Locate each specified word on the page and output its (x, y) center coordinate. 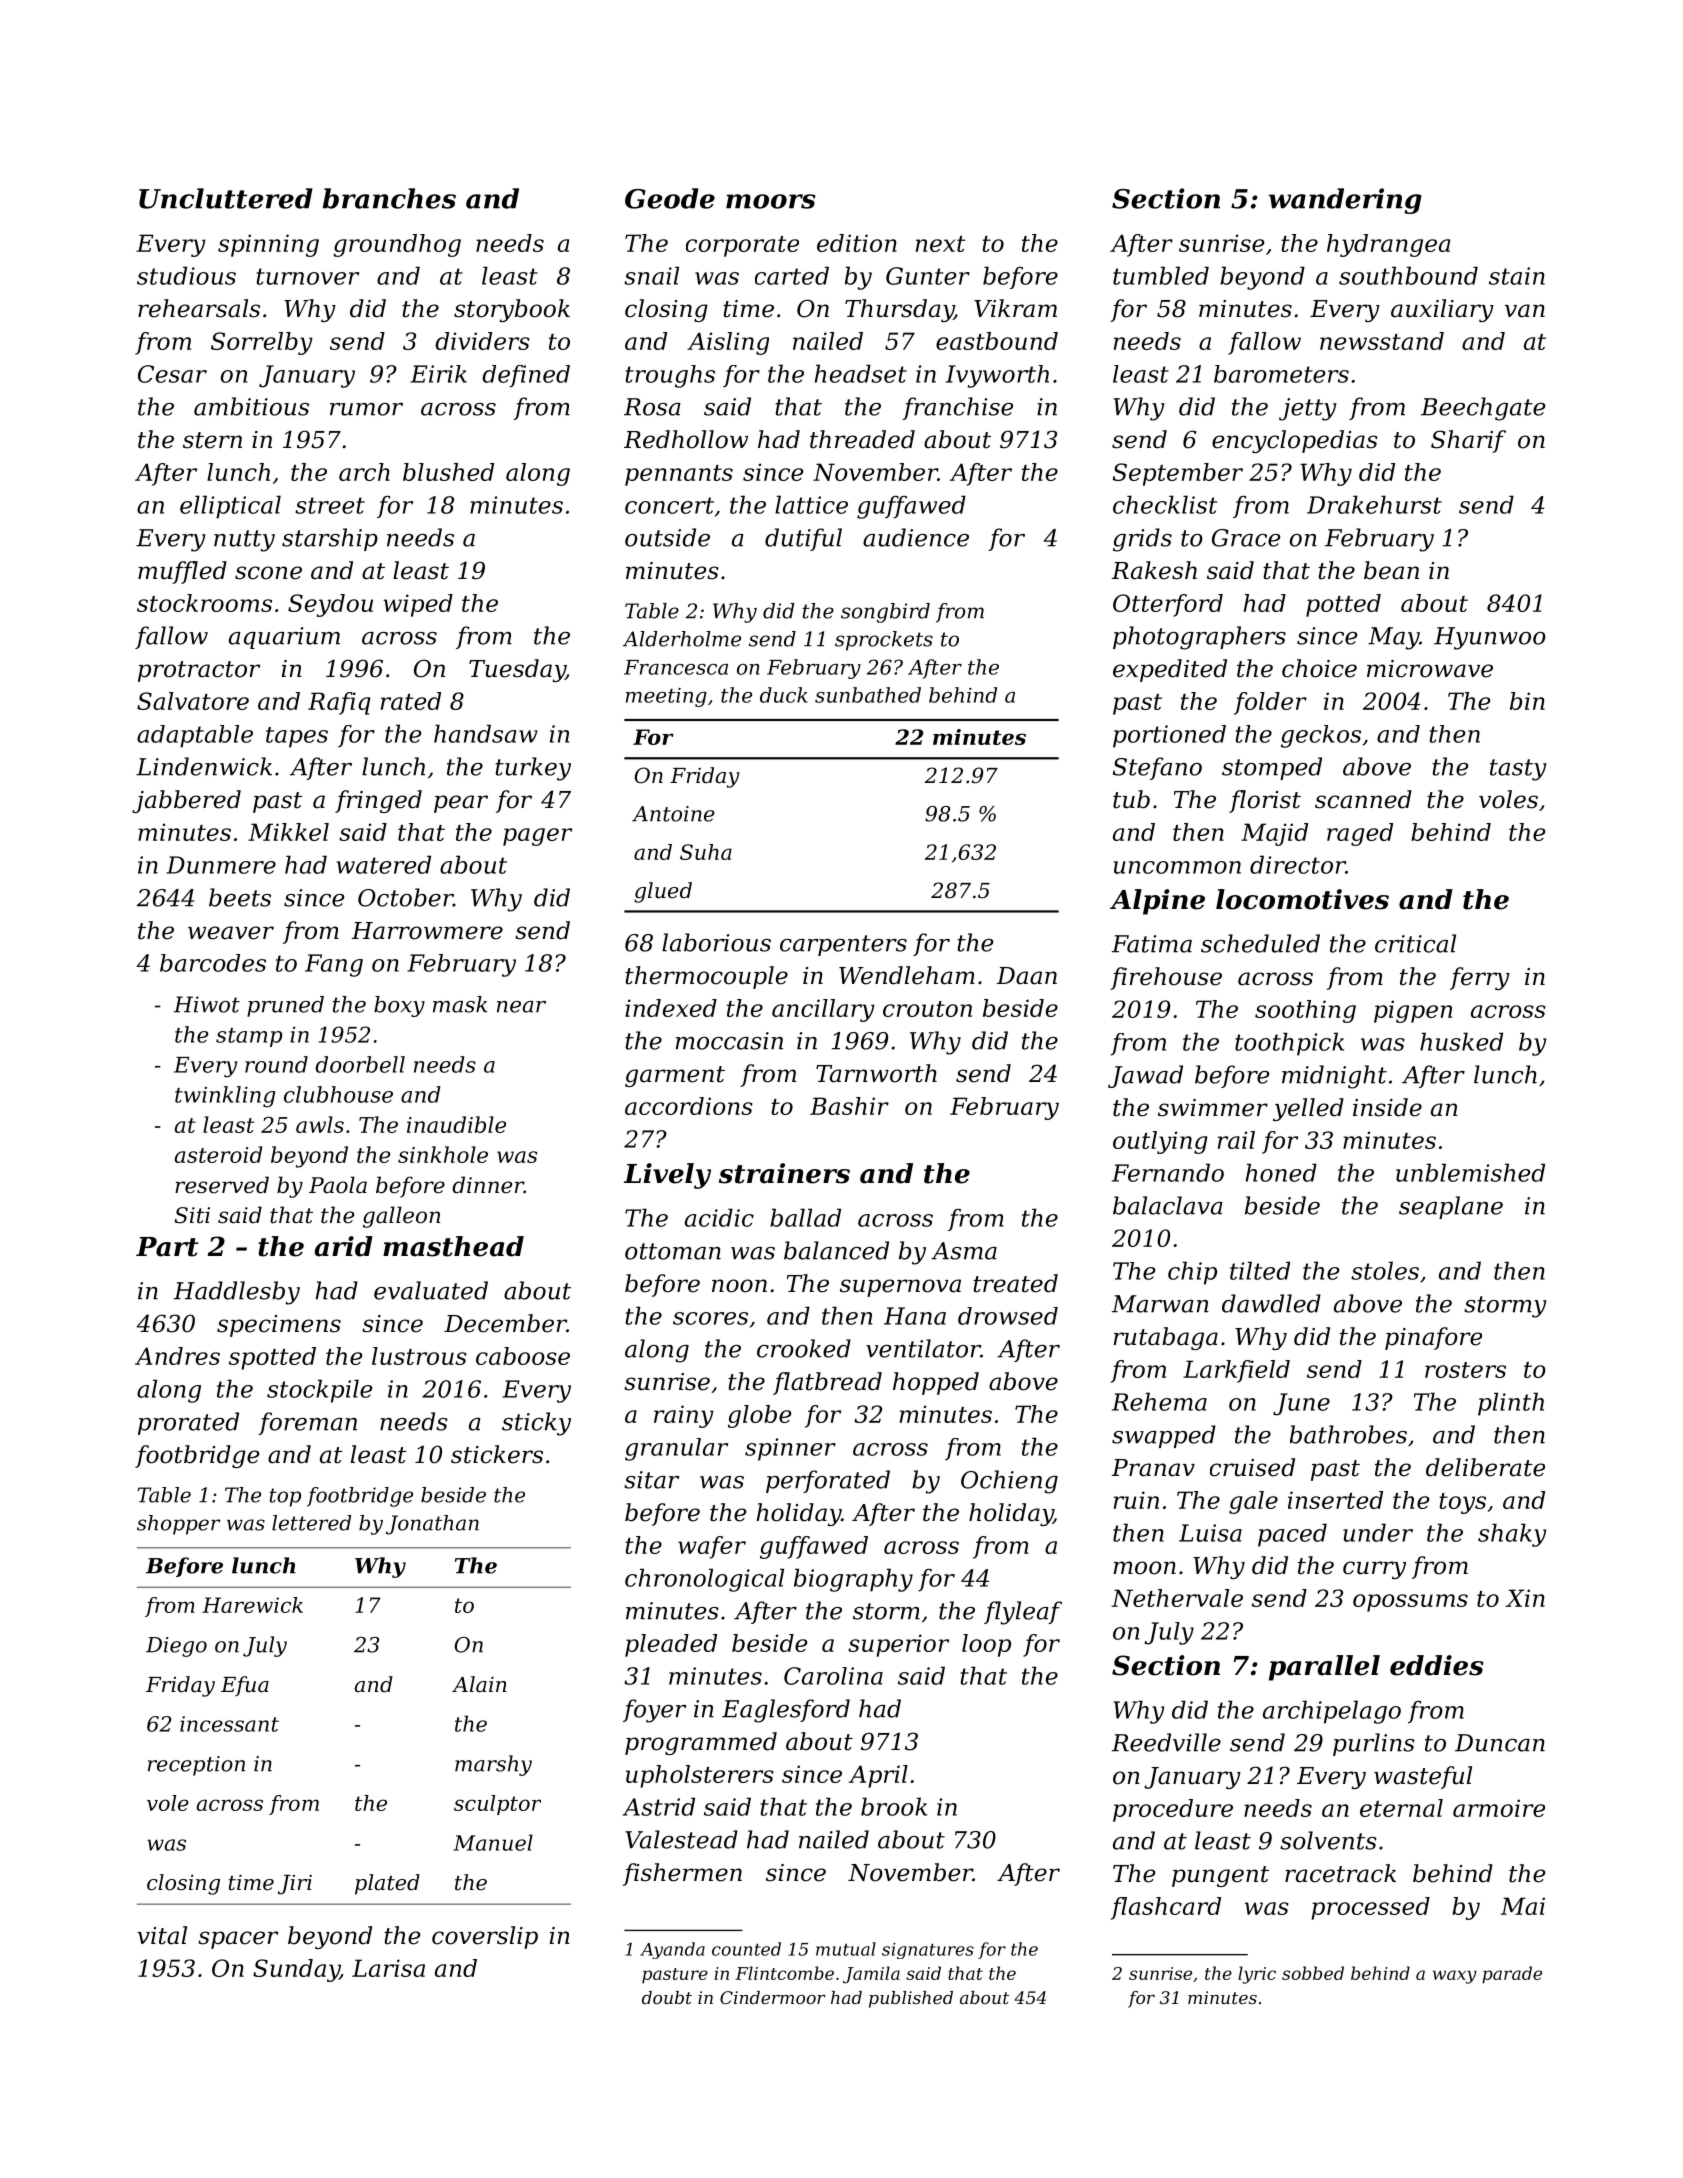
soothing (1305, 1011)
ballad (805, 1217)
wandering (1345, 201)
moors (771, 201)
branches (389, 198)
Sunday (296, 1970)
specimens (279, 1326)
